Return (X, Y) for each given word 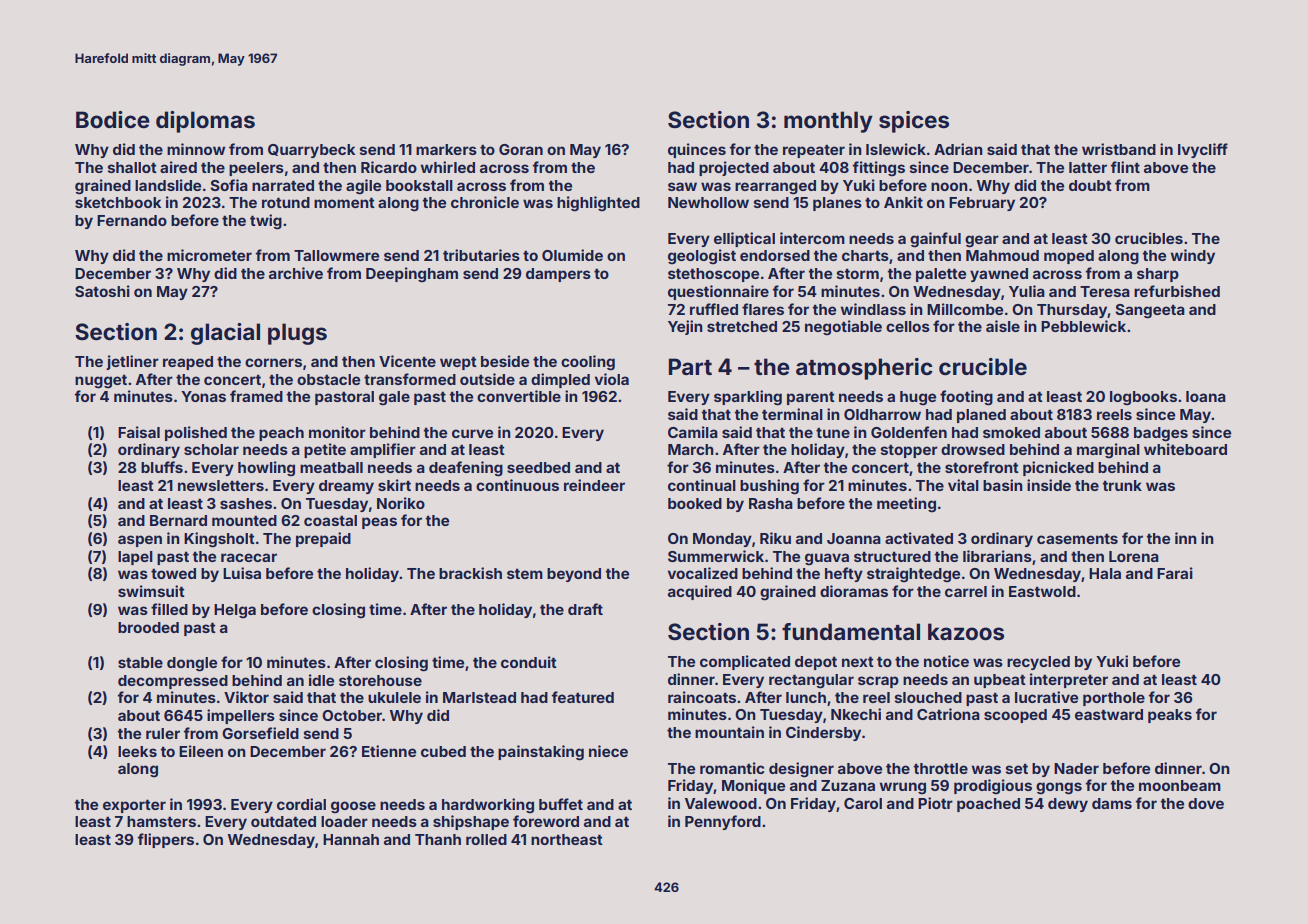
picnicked (1058, 468)
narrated (283, 185)
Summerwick (716, 556)
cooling (588, 363)
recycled (1038, 663)
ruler (163, 733)
